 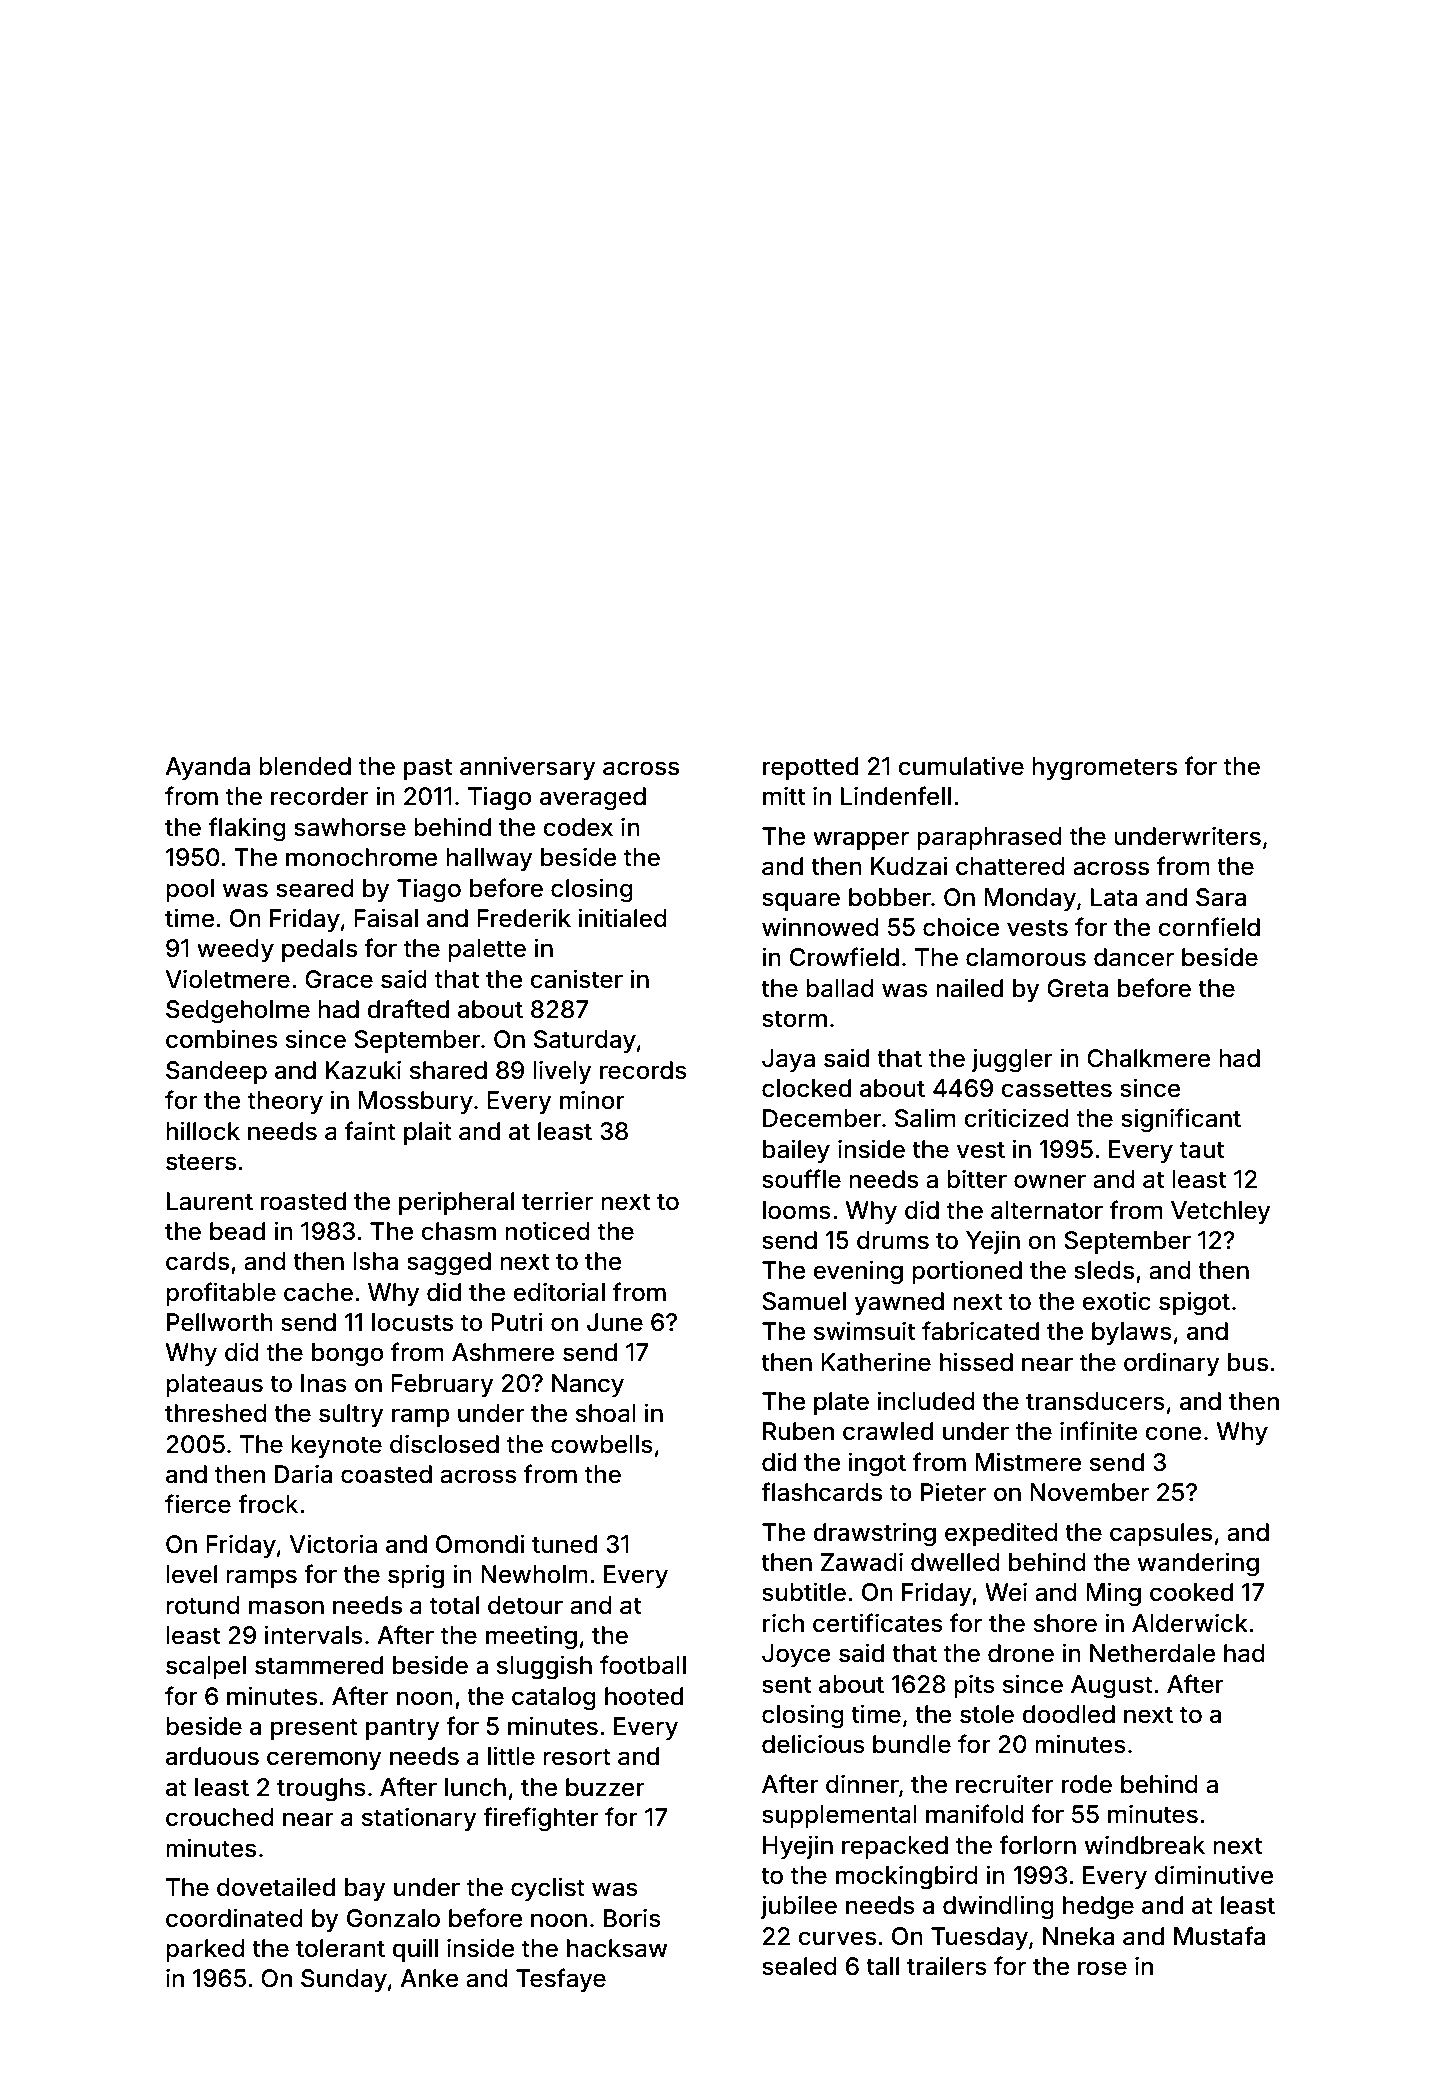 I want to click on cumulative, so click(x=961, y=766).
